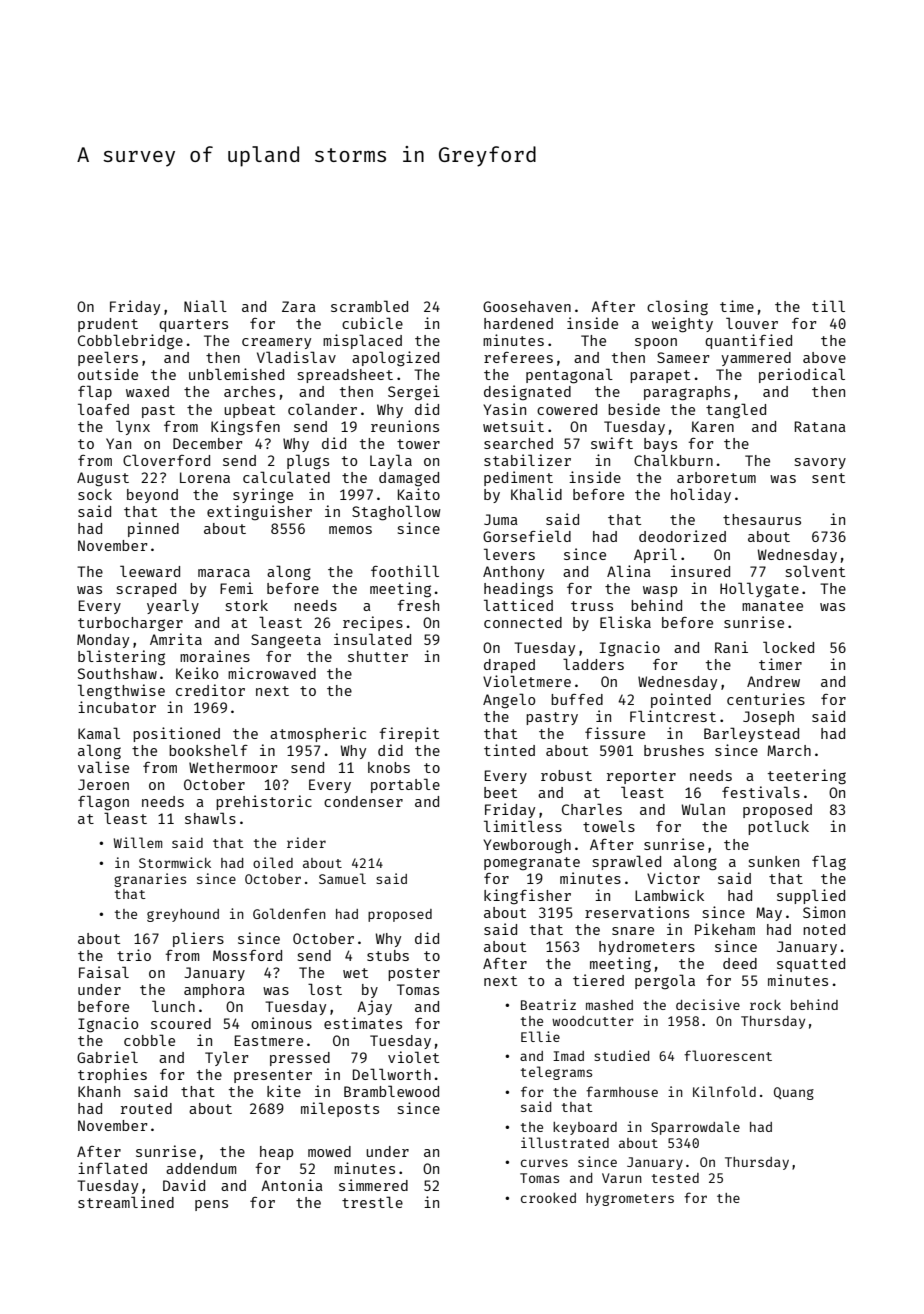  I want to click on lengthwise, so click(121, 692).
